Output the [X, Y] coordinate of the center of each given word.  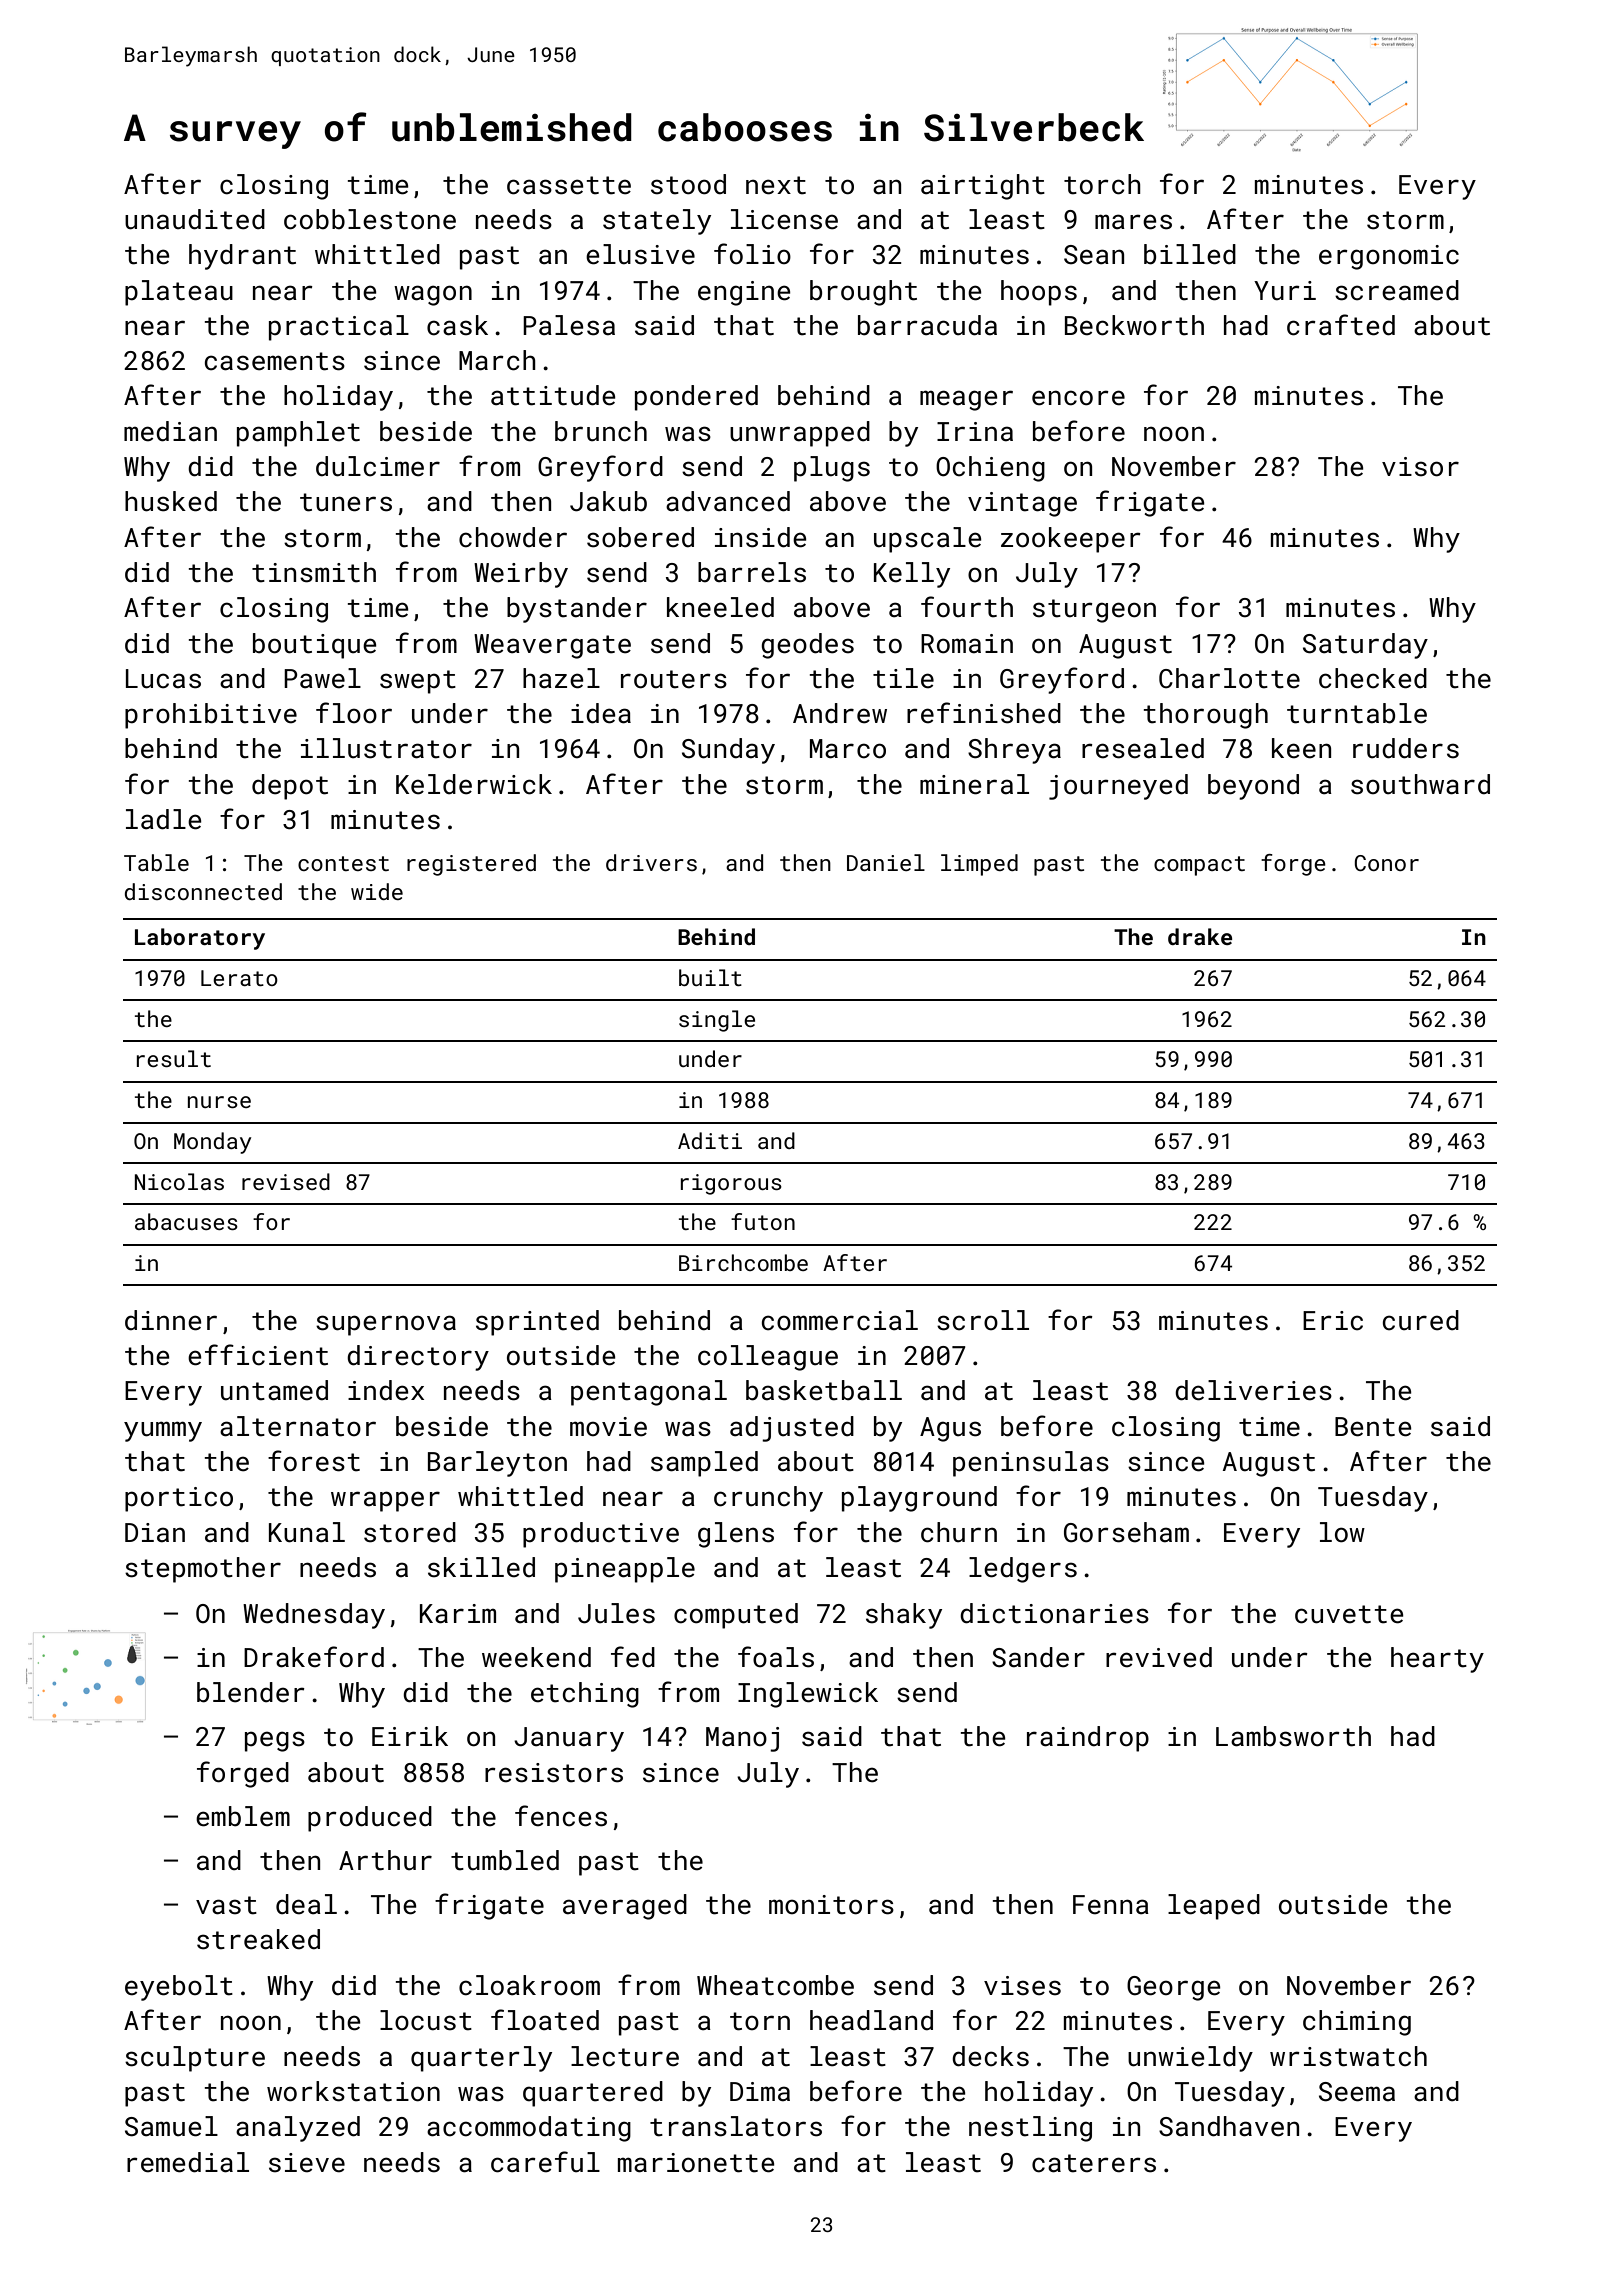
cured [1421, 1320]
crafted [1341, 325]
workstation [353, 2091]
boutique [315, 646]
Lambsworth [1293, 1736]
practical [339, 328]
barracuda [927, 325]
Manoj [742, 1739]
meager [966, 400]
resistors [554, 1773]
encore [1078, 398]
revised [286, 1181]
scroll [983, 1320]
